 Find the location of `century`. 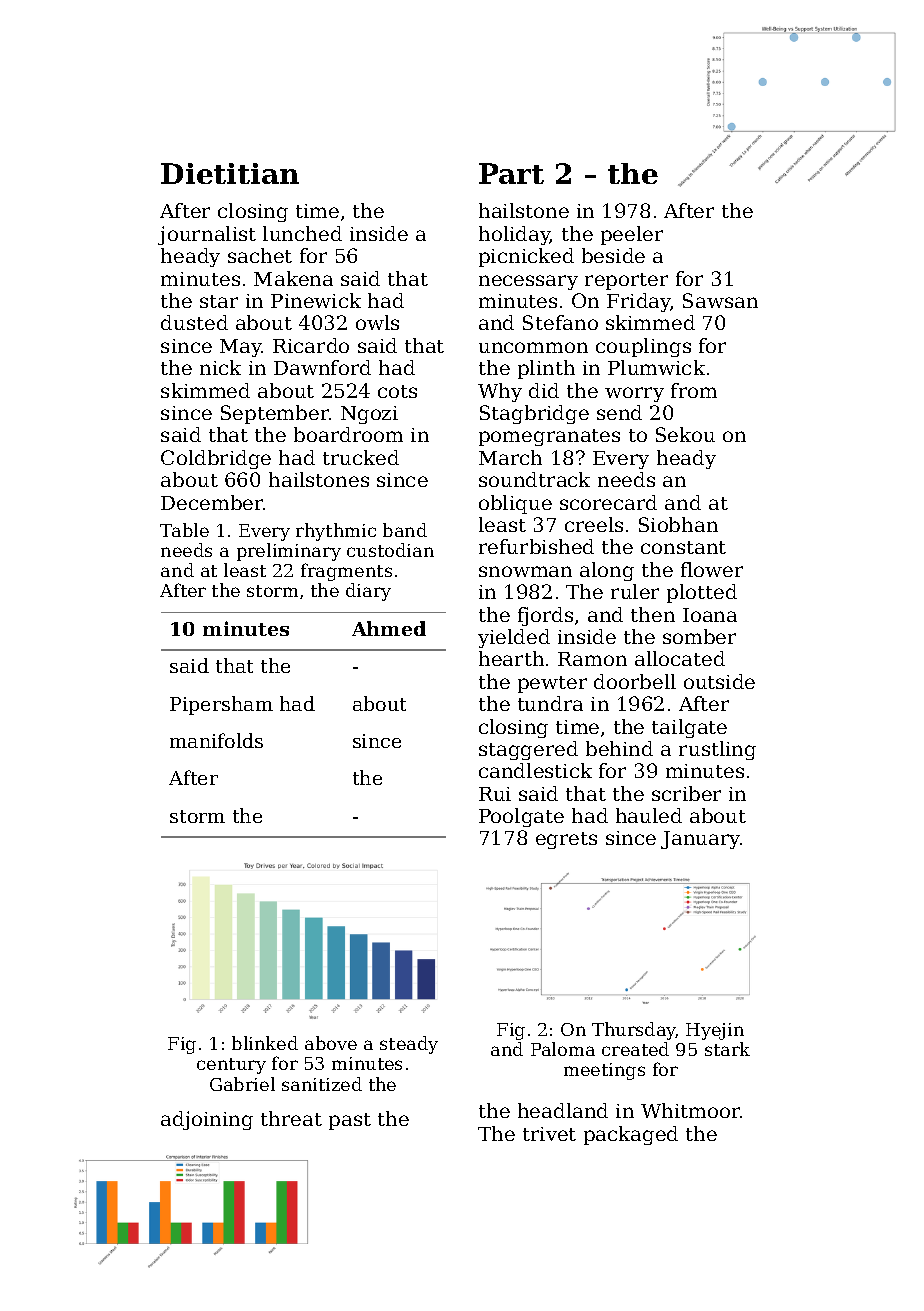

century is located at coordinates (231, 1066).
